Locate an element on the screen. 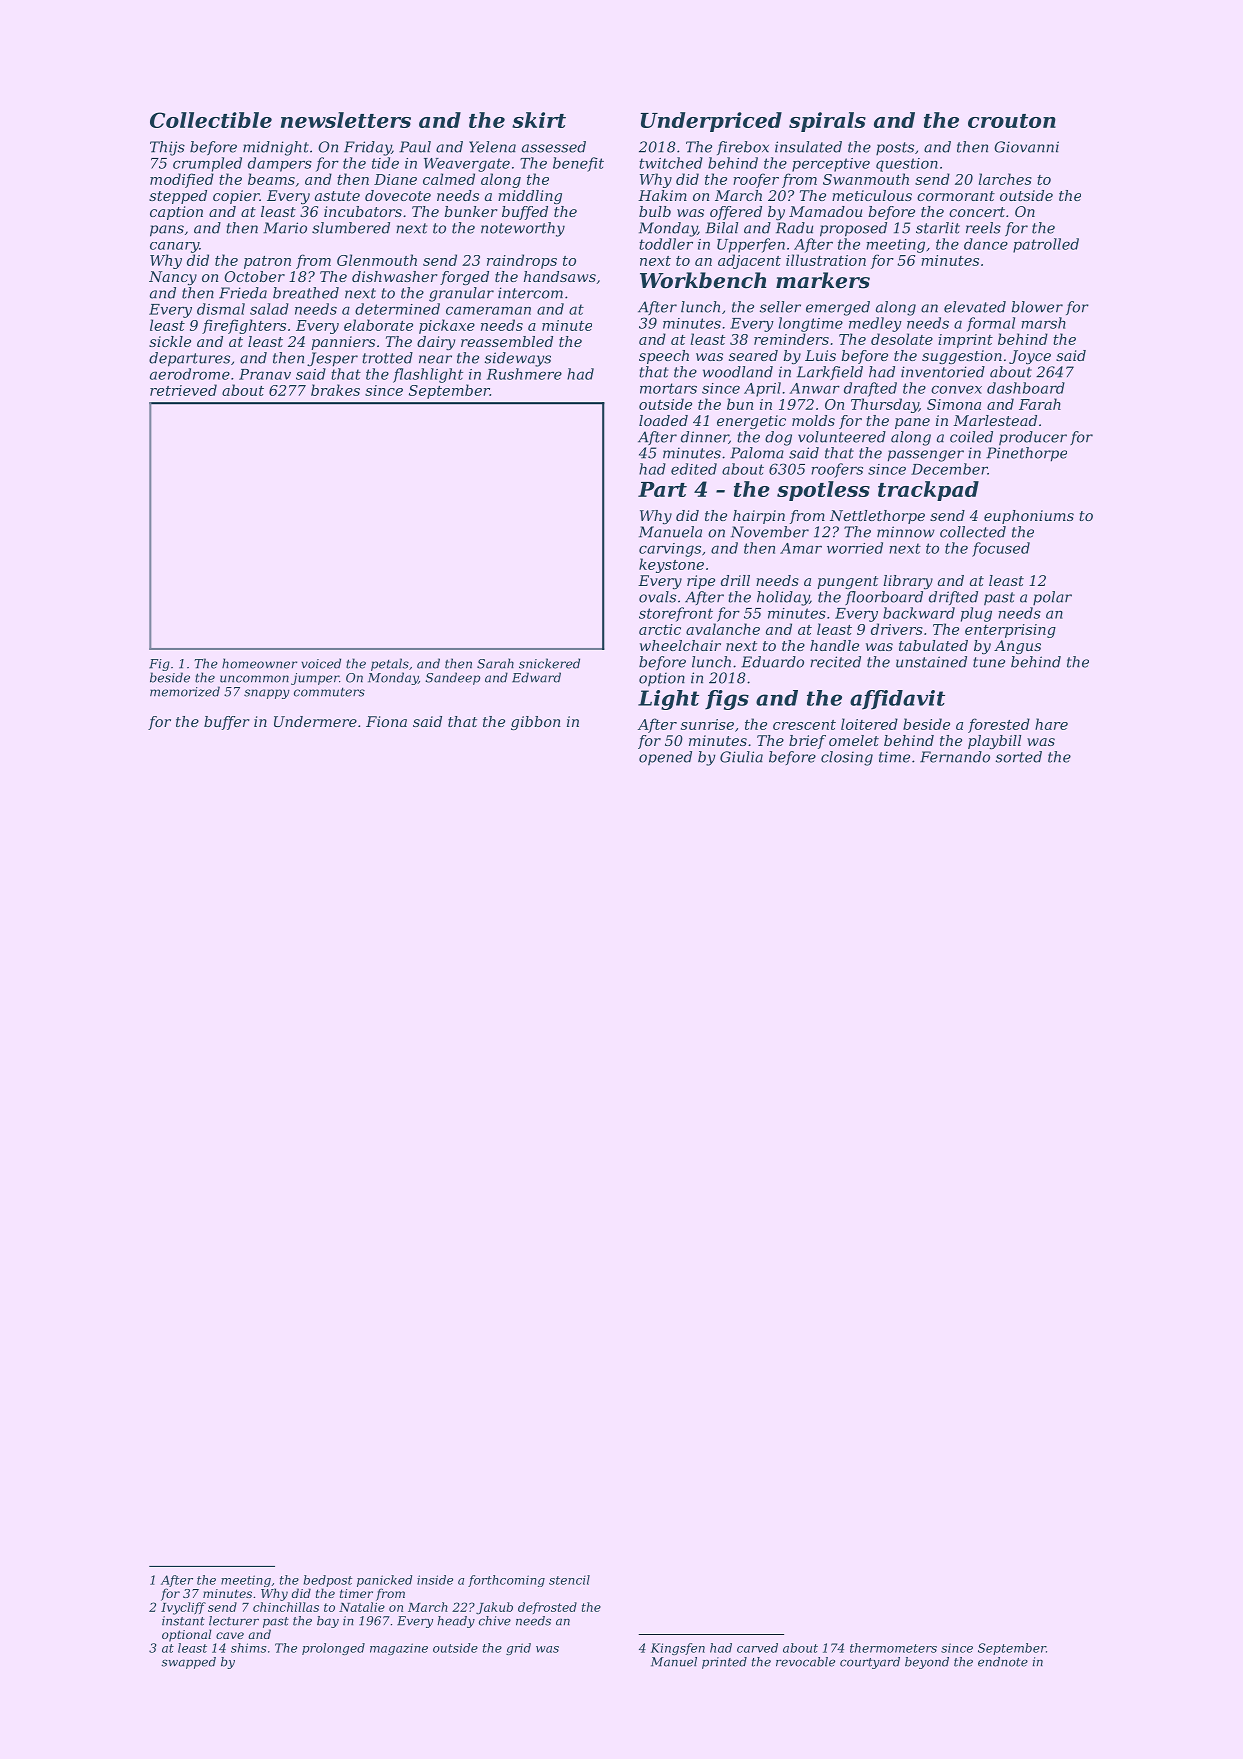 Image resolution: width=1243 pixels, height=1759 pixels. bay is located at coordinates (328, 1622).
